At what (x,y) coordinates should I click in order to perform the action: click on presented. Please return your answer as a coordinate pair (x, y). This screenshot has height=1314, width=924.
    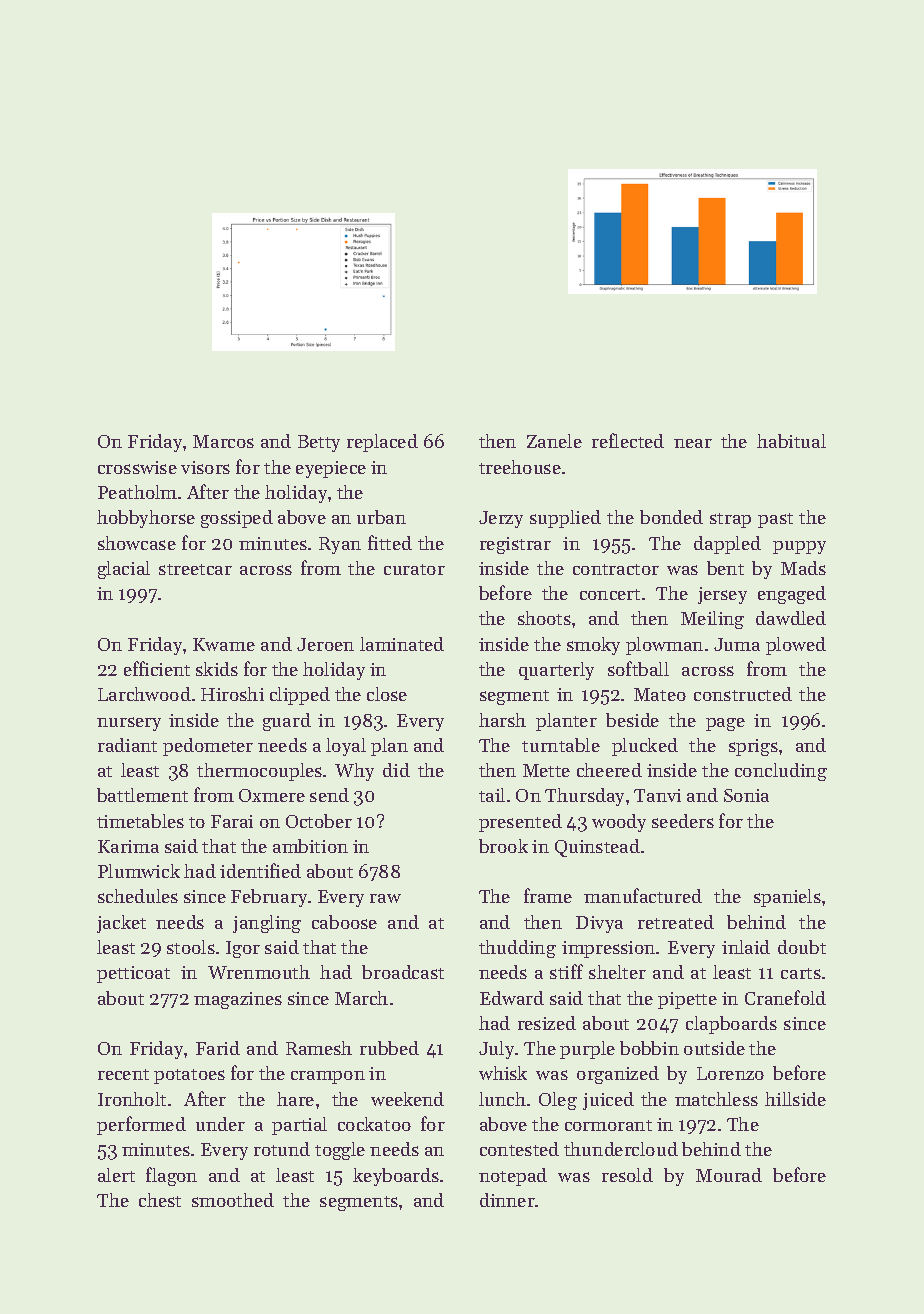
    Looking at the image, I should click on (520, 823).
